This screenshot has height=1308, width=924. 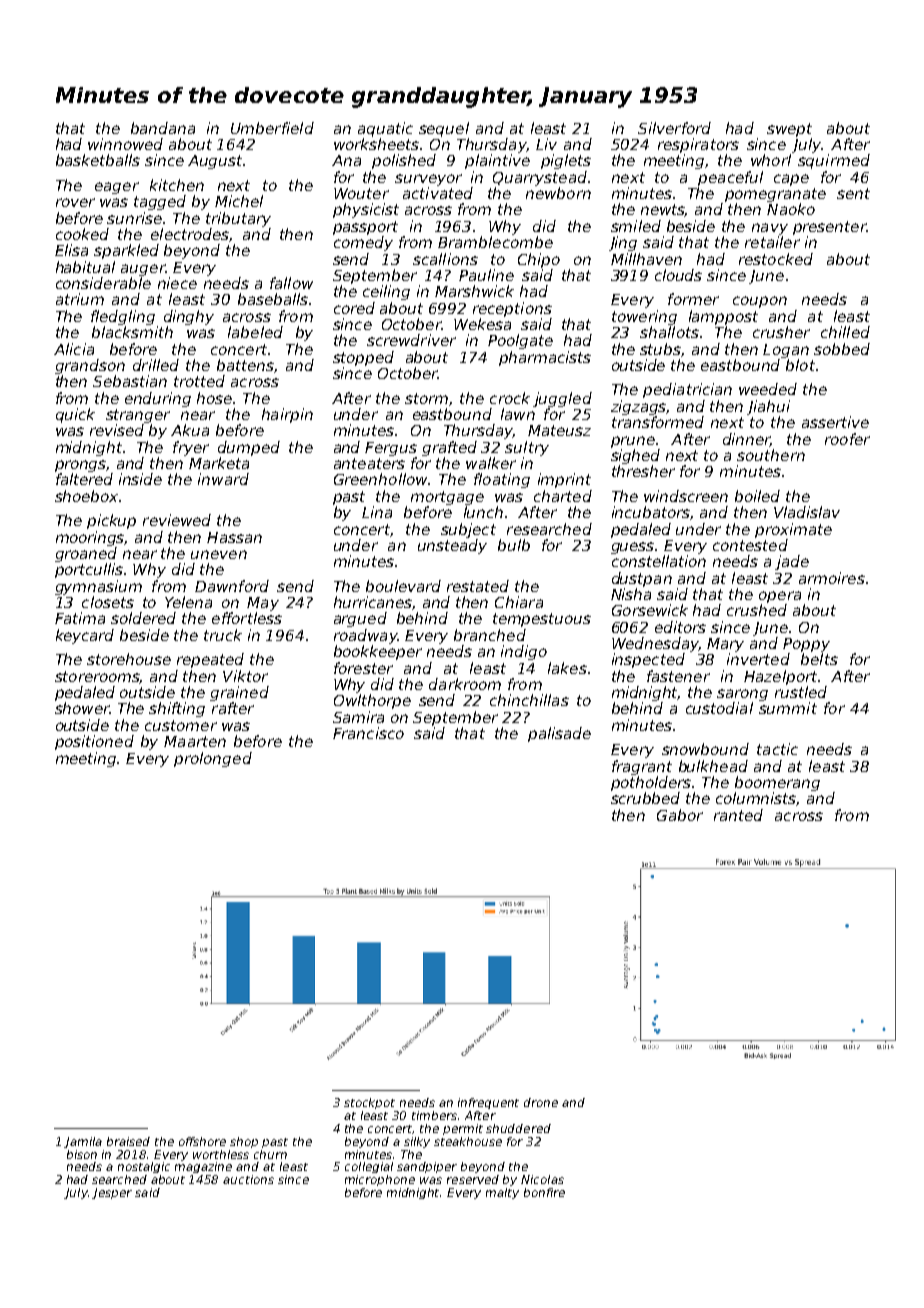 I want to click on Silverford, so click(x=674, y=128).
